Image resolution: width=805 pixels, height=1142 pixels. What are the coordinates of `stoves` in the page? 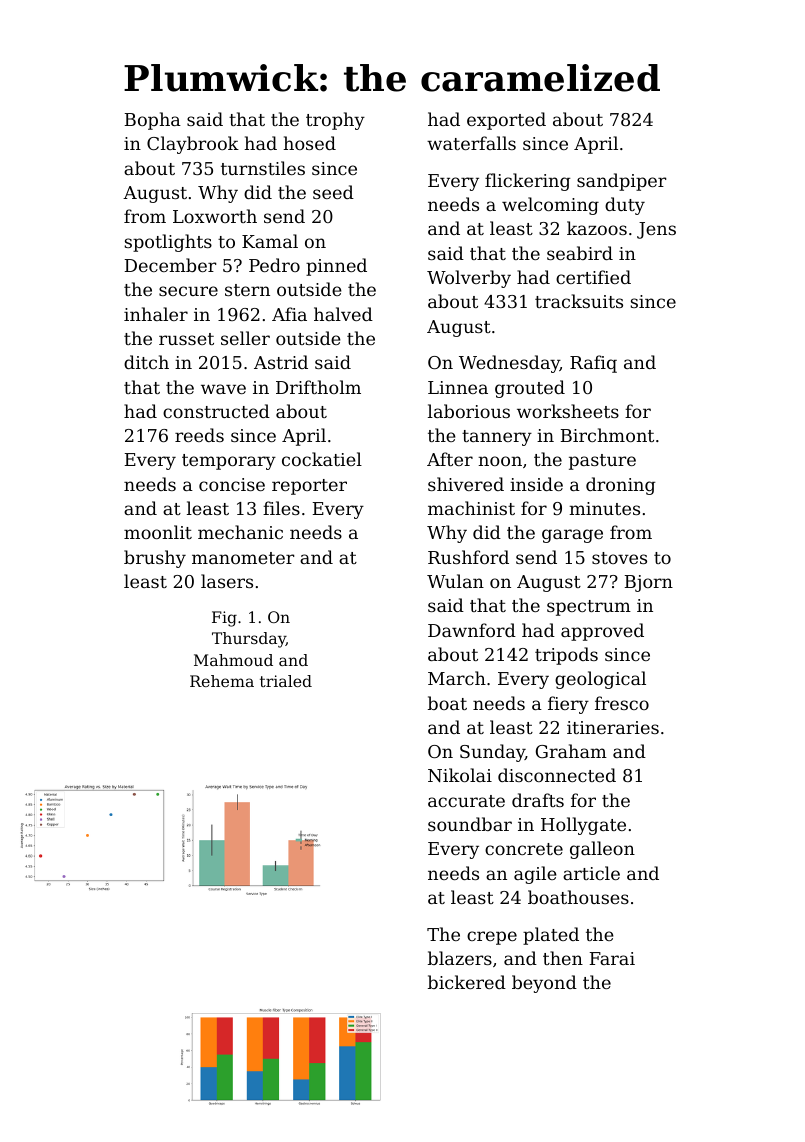 It's located at (619, 558).
